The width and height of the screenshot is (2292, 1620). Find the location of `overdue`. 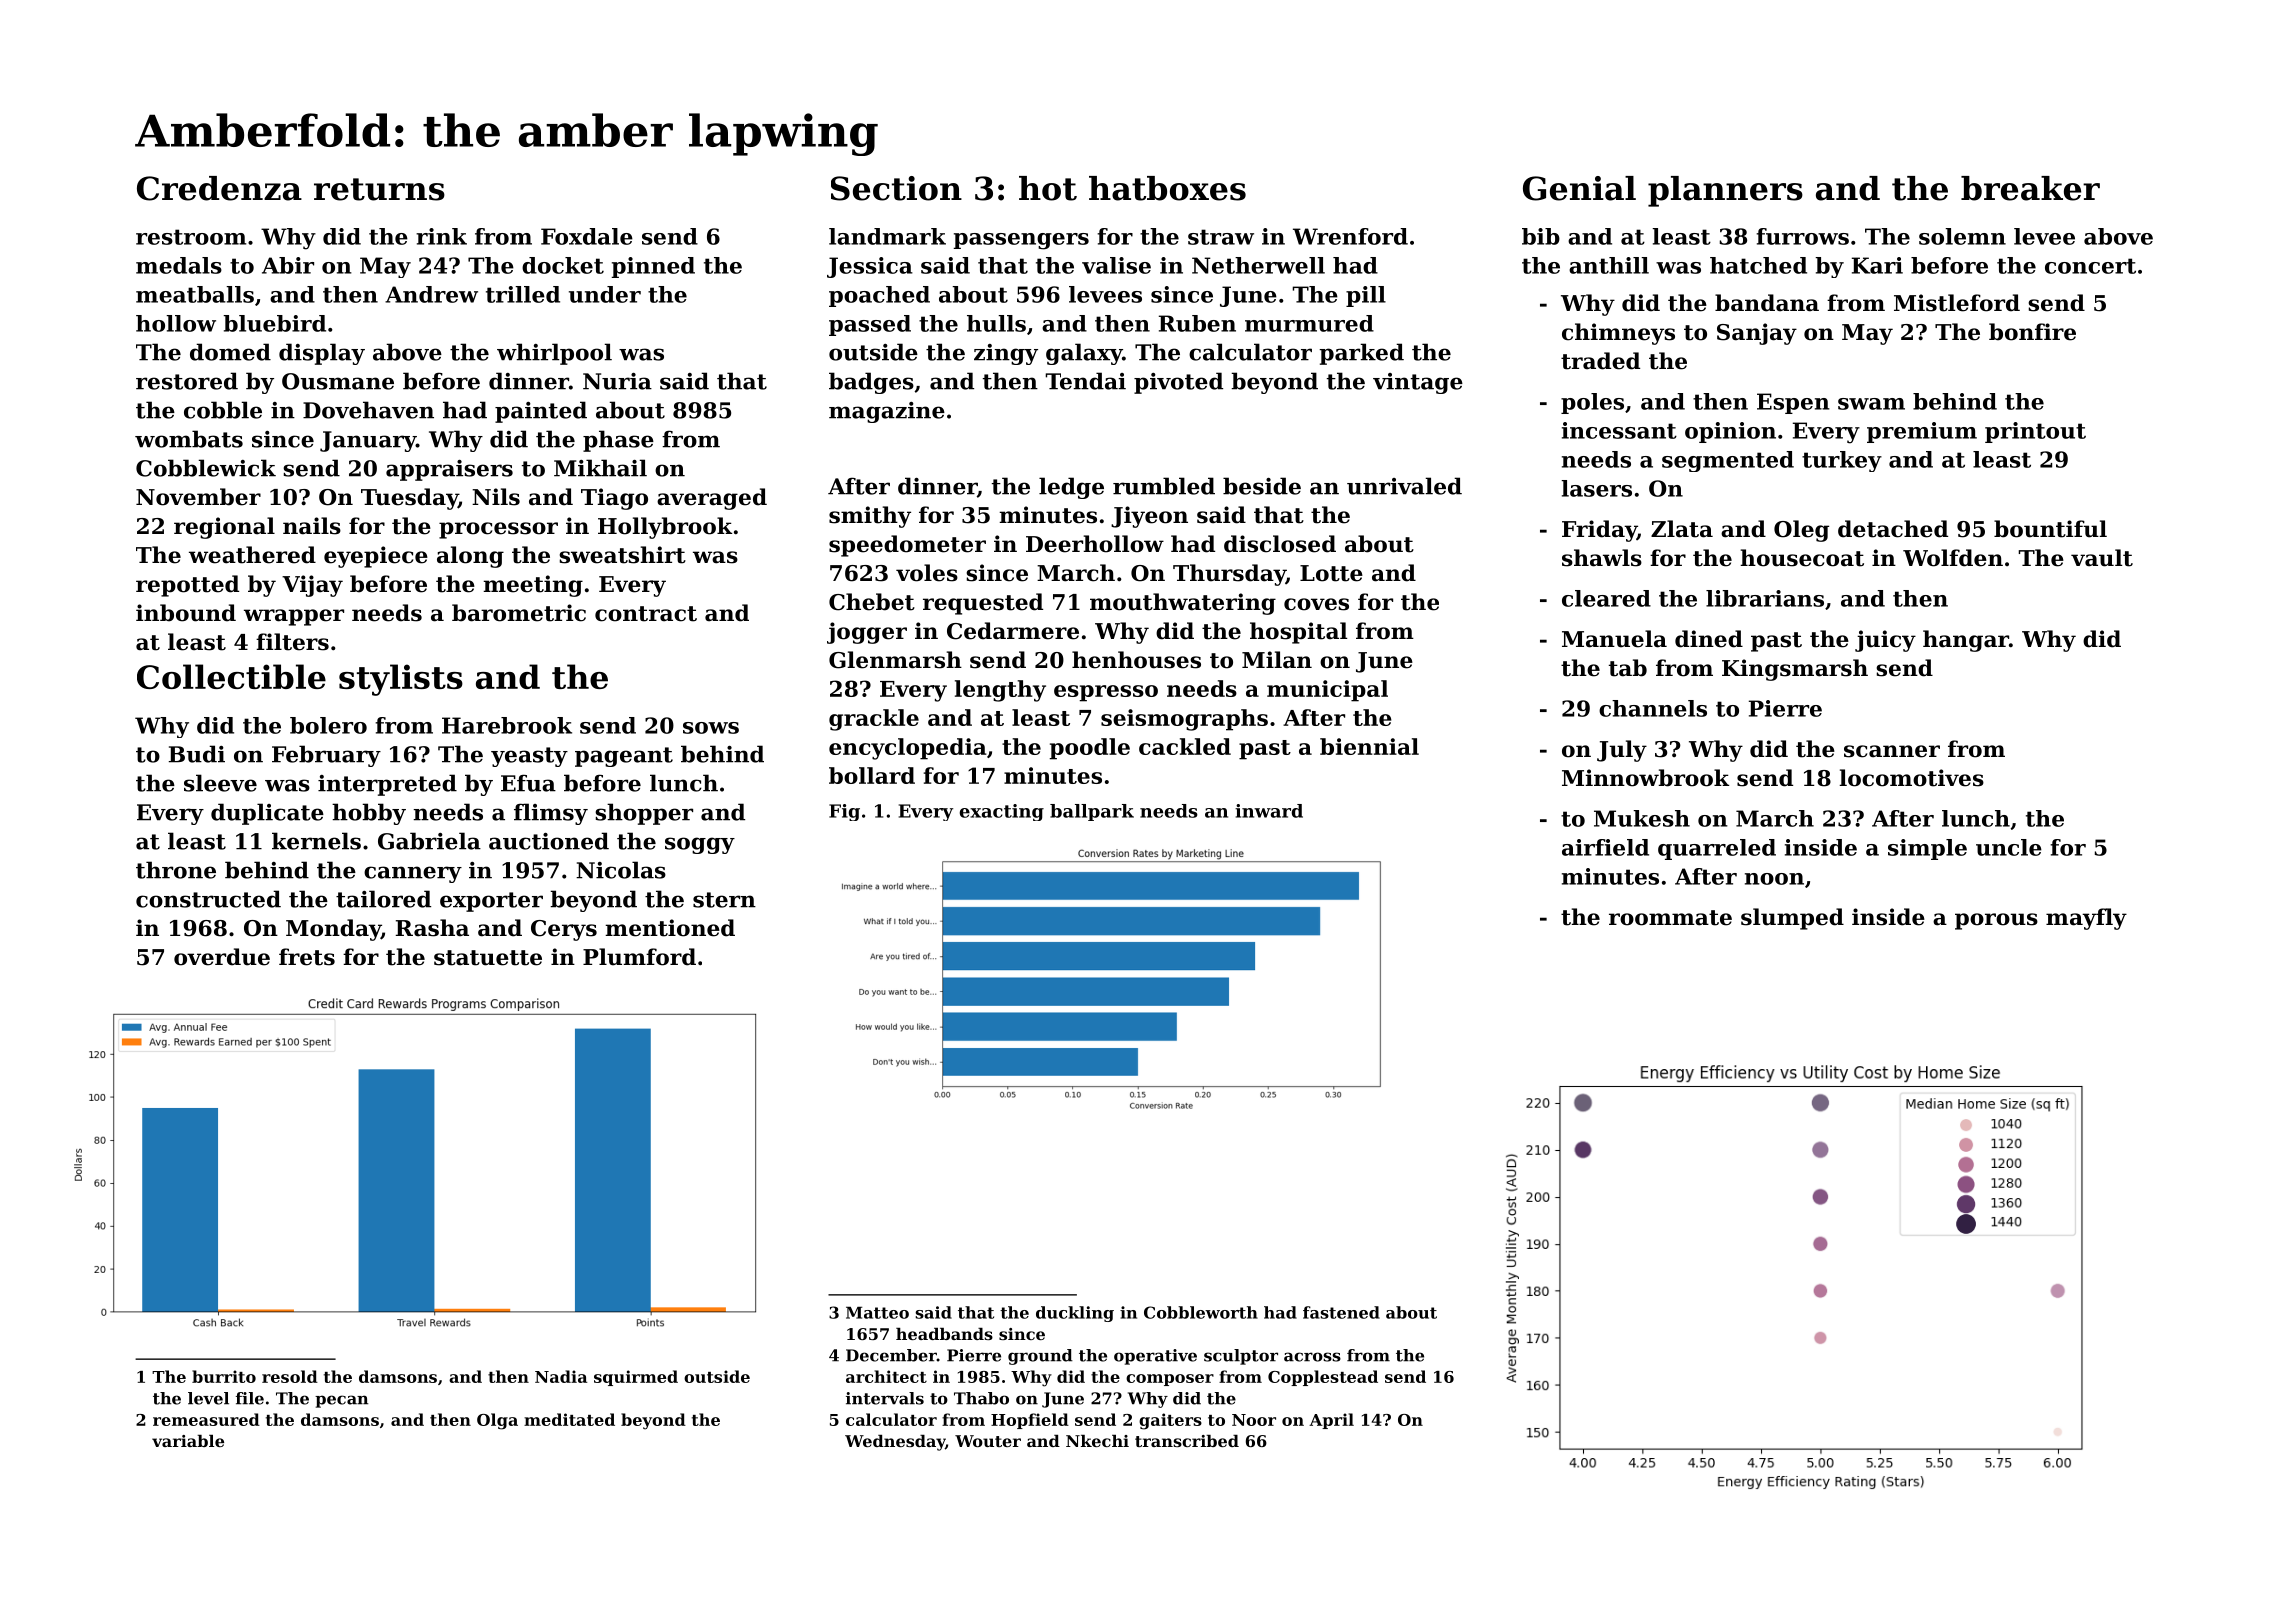

overdue is located at coordinates (222, 957).
